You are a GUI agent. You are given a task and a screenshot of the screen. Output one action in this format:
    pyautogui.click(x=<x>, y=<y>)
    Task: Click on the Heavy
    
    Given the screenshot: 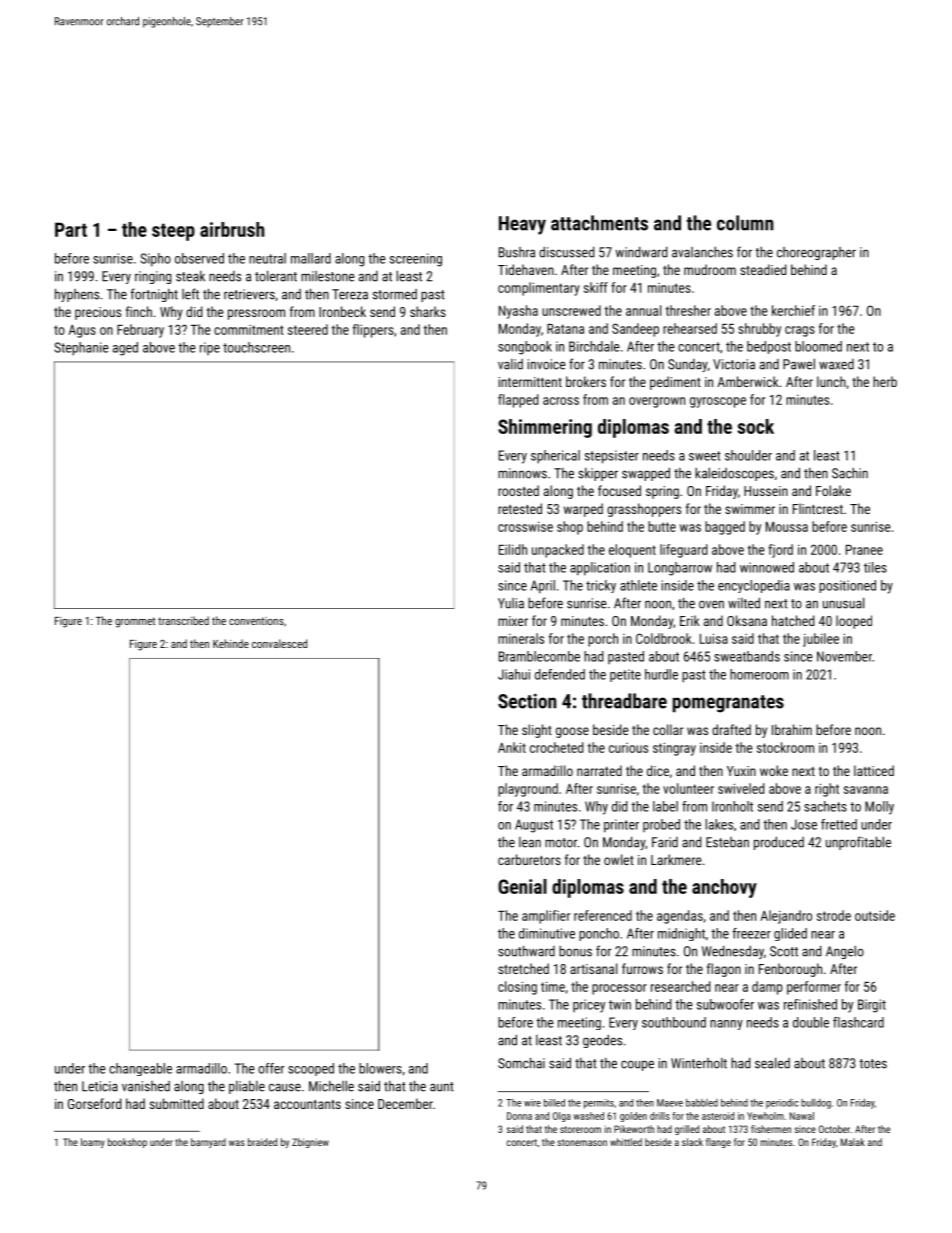 What is the action you would take?
    pyautogui.click(x=522, y=225)
